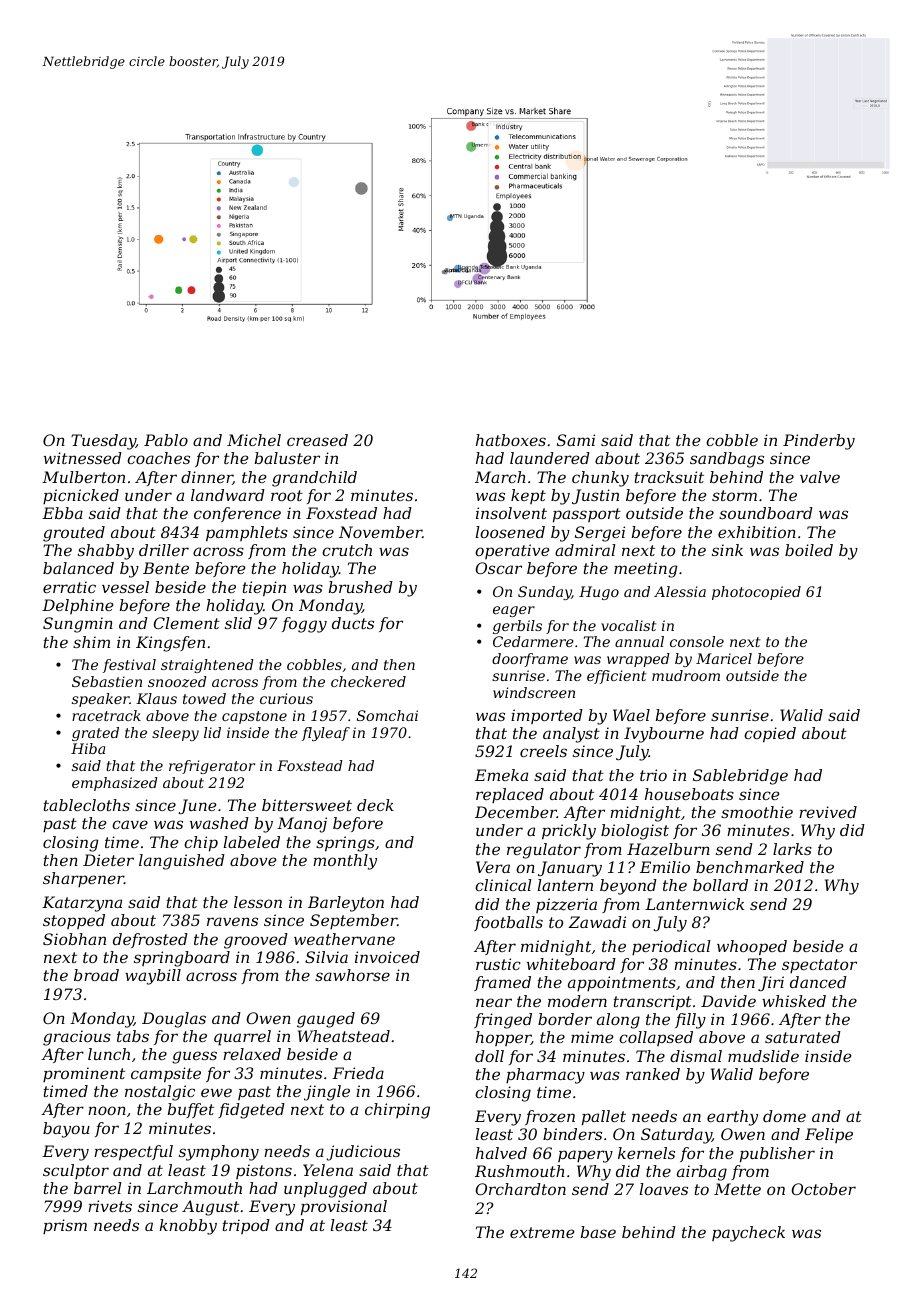 This image has height=1316, width=908. Describe the element at coordinates (669, 477) in the image. I see `tracksuit` at that location.
